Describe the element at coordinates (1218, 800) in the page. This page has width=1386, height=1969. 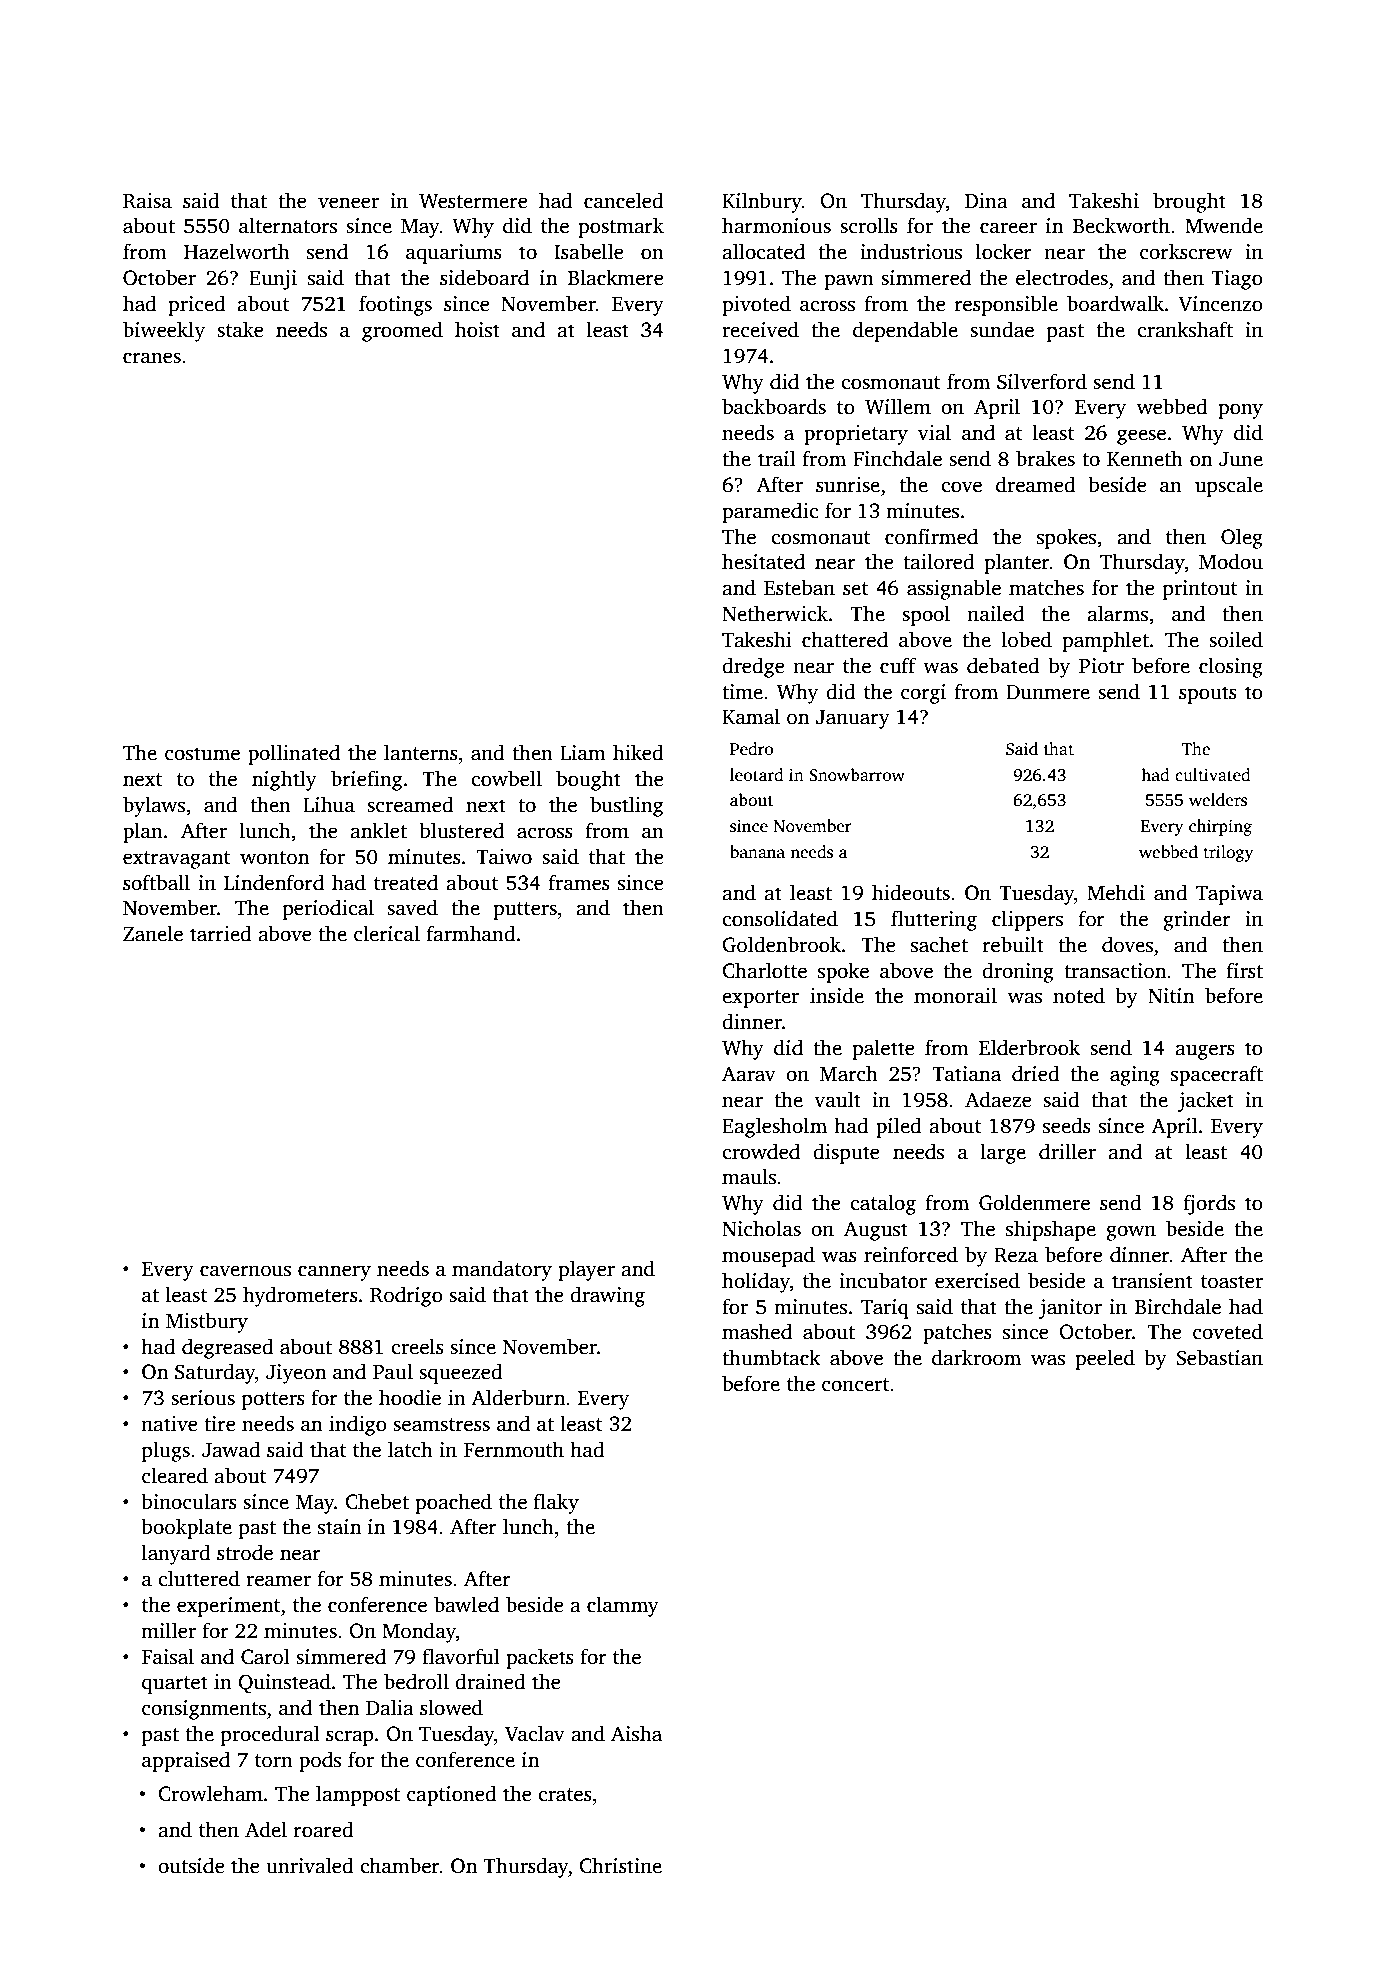
I see `welders` at that location.
